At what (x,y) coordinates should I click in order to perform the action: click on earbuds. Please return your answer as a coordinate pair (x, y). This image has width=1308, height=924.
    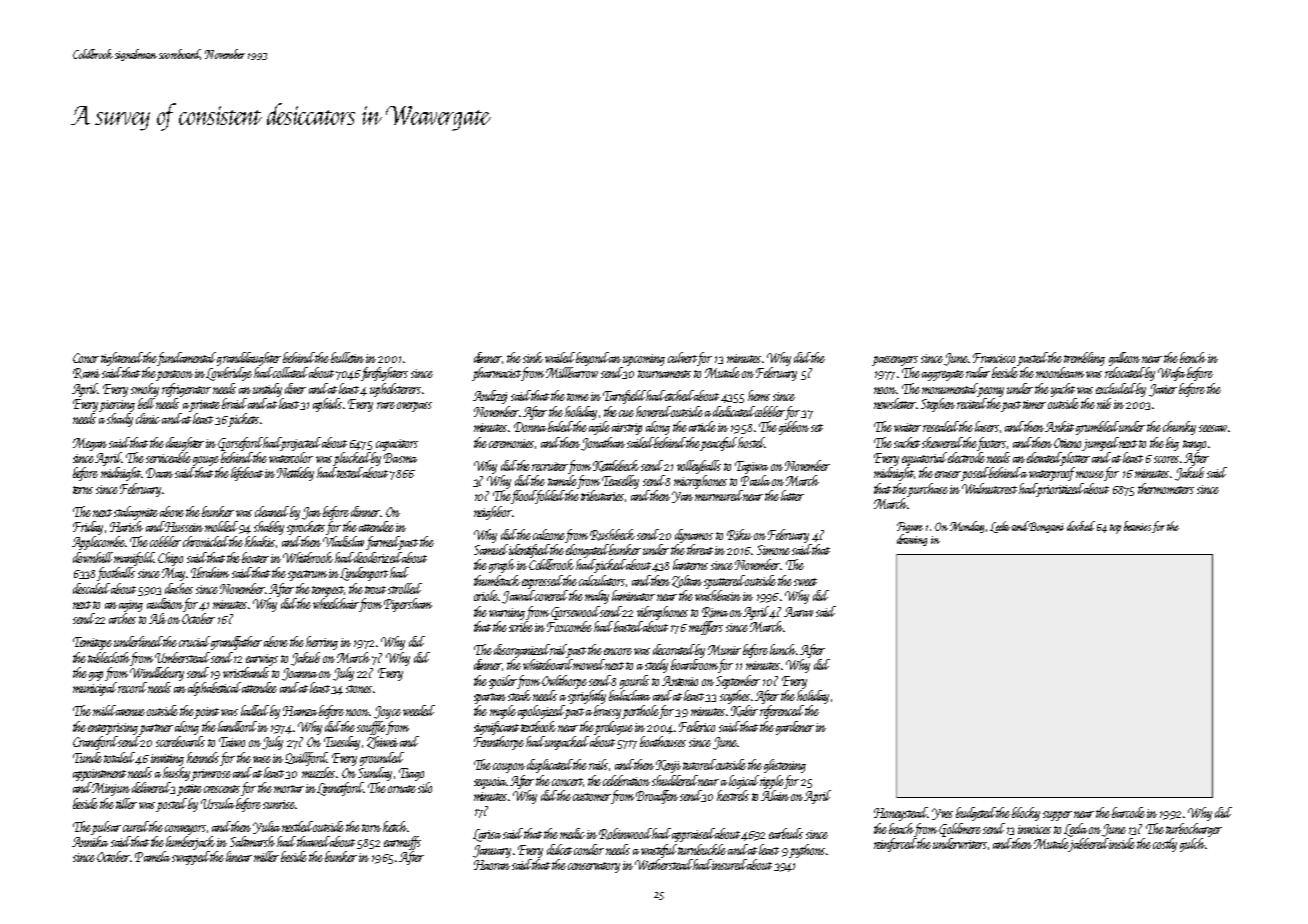
    Looking at the image, I should click on (786, 833).
